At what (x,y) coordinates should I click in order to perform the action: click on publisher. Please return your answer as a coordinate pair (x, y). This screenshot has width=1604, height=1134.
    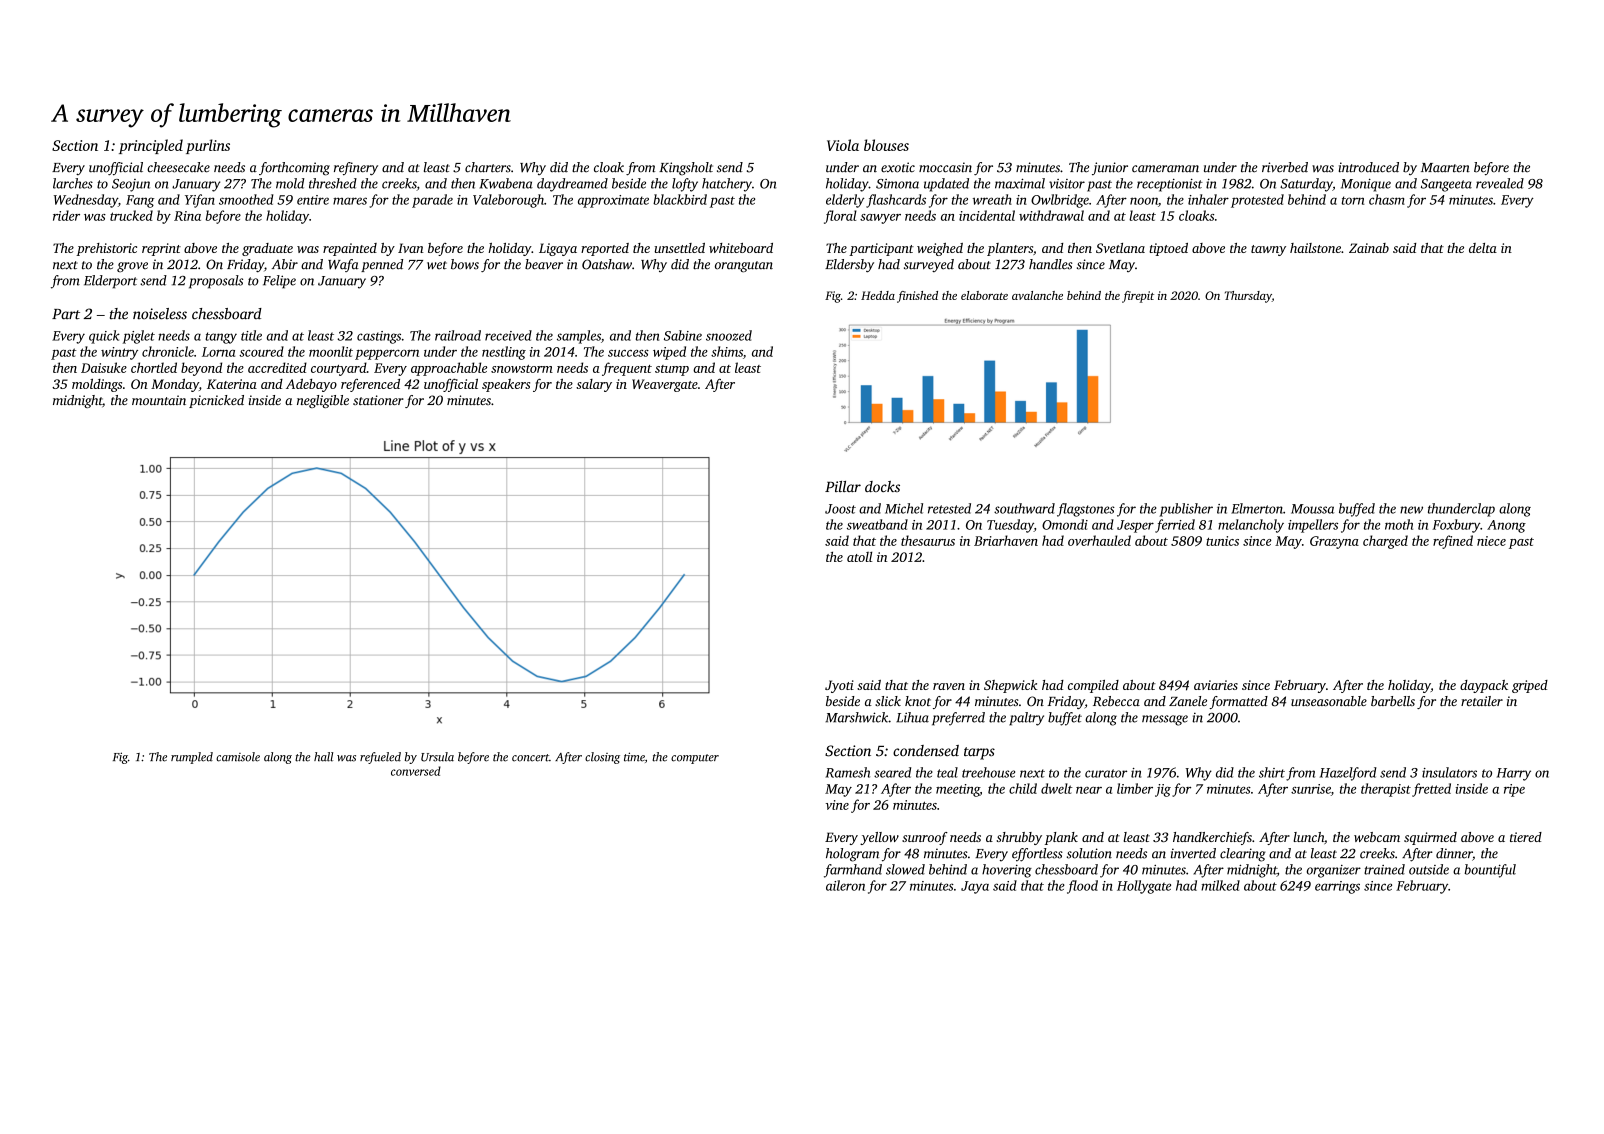
    Looking at the image, I should click on (1186, 510).
